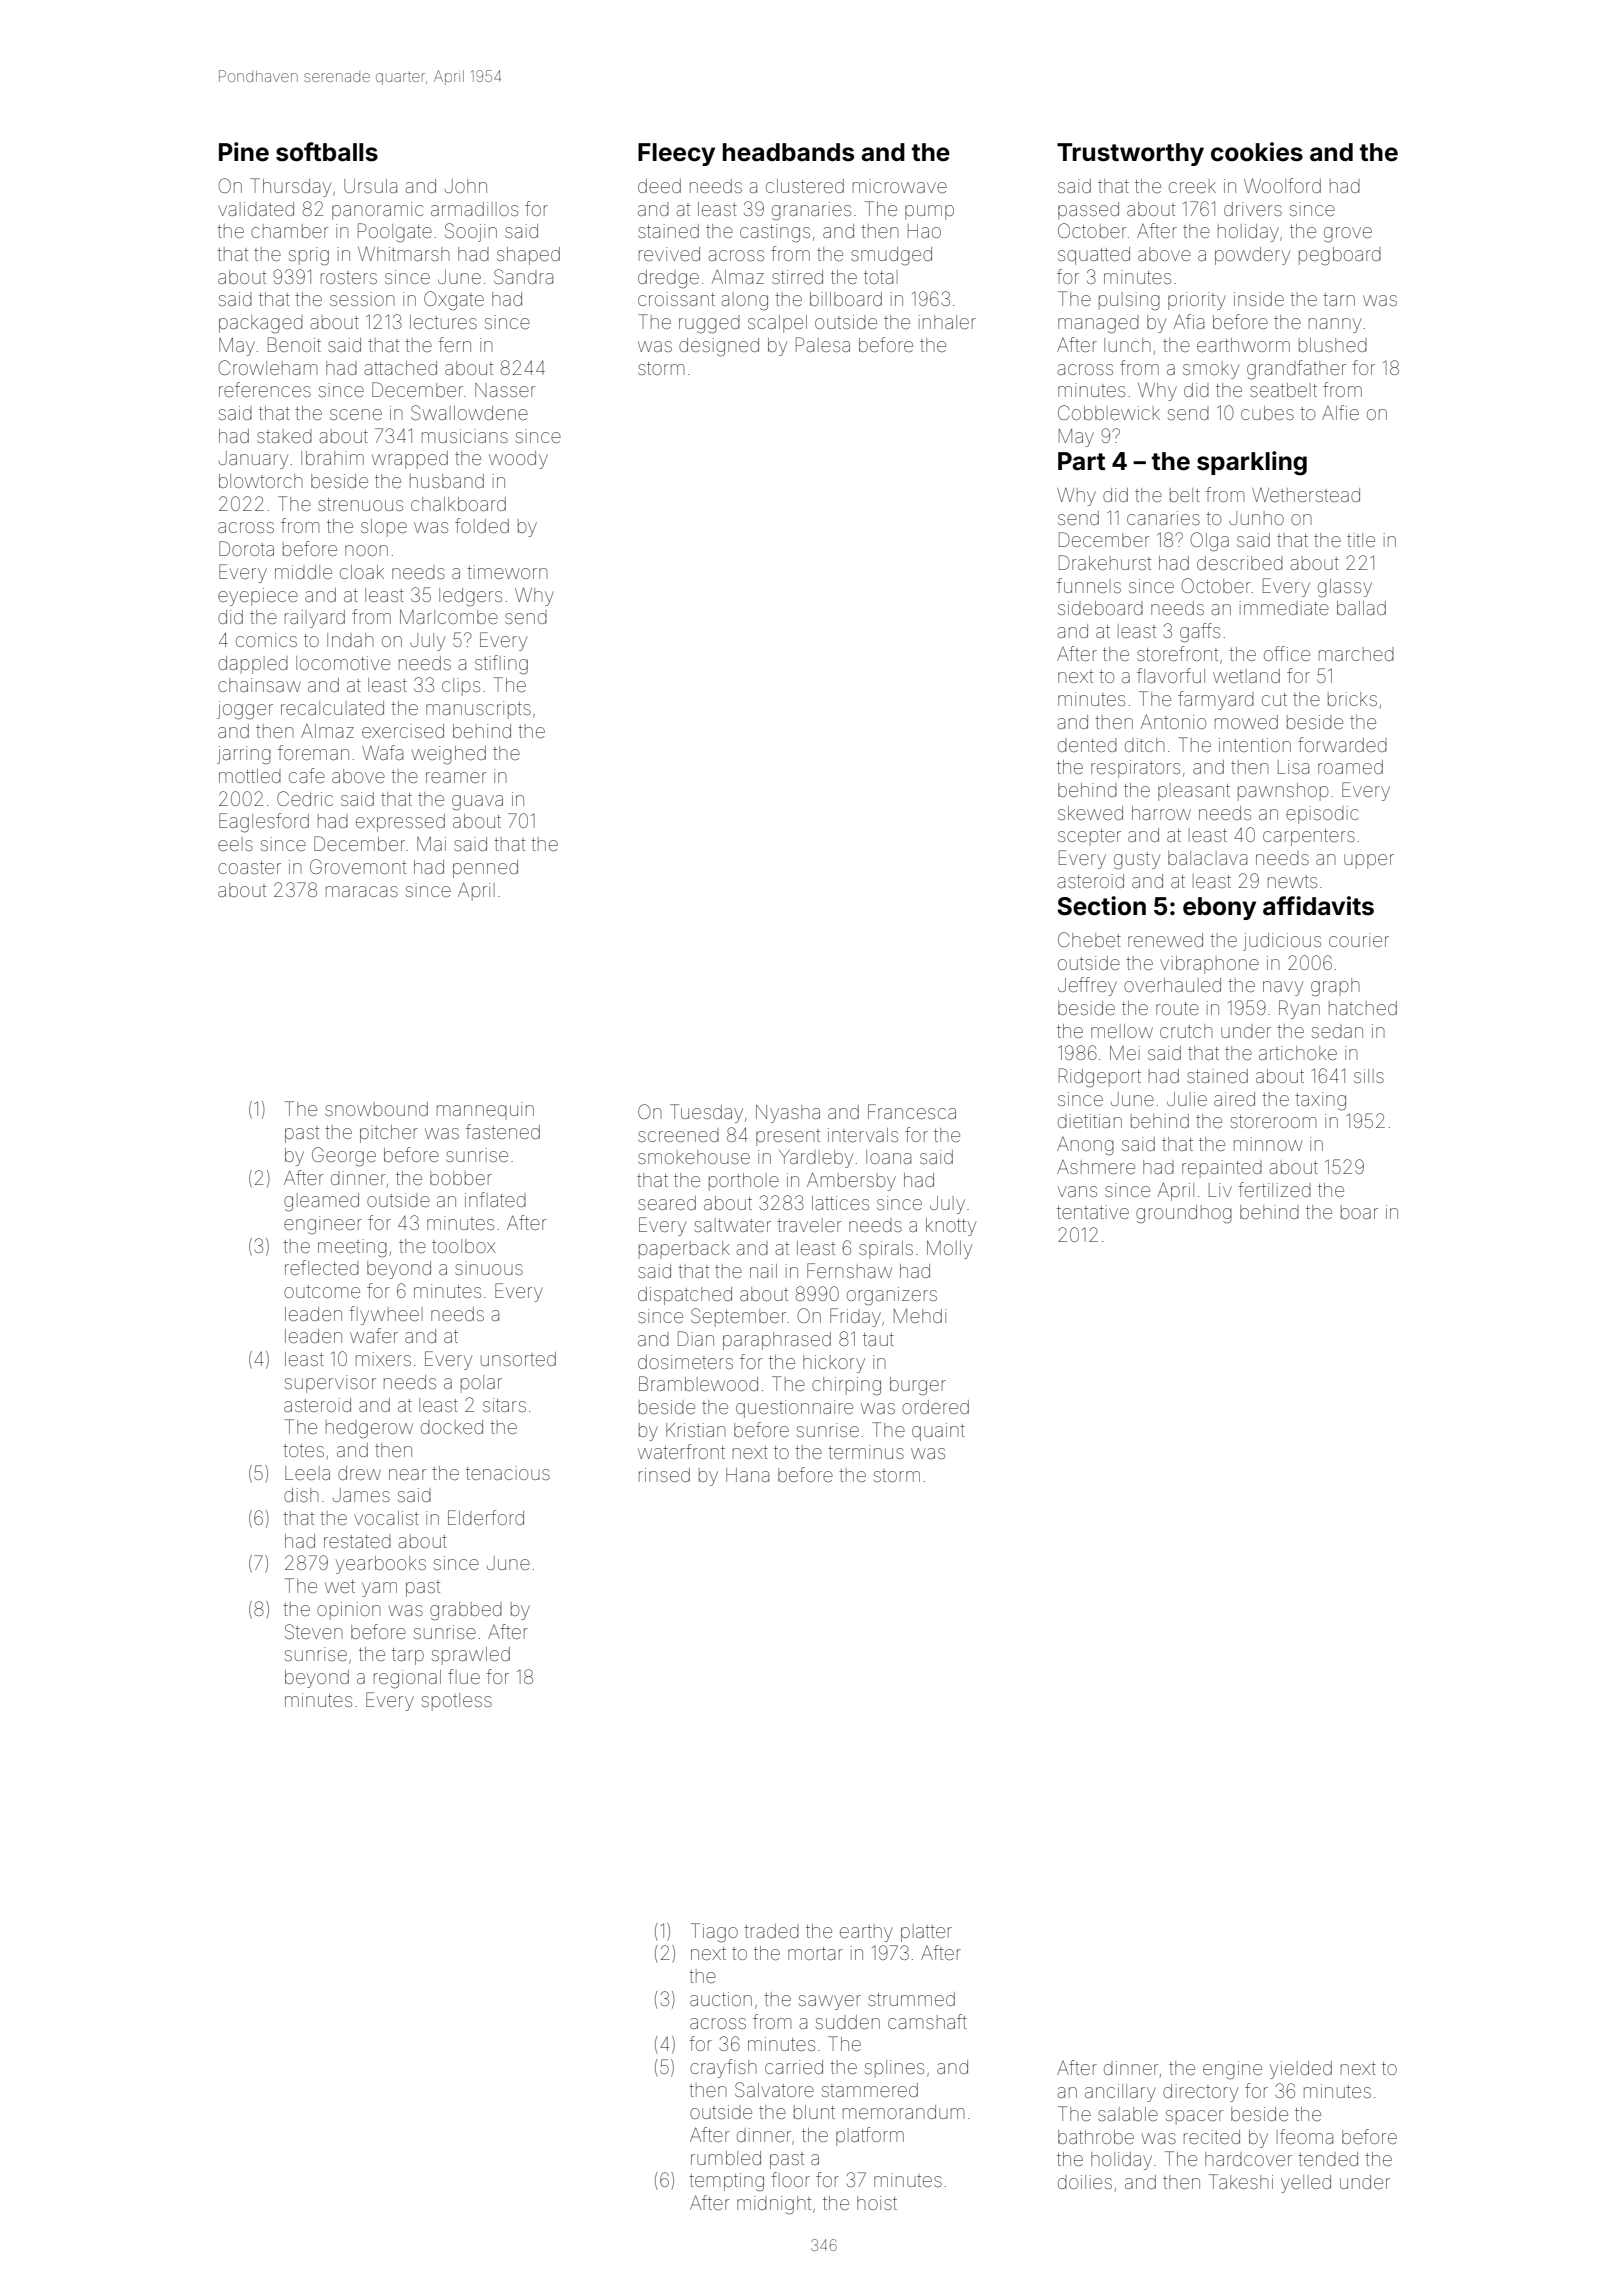 The height and width of the document is (2292, 1620). Describe the element at coordinates (947, 322) in the document. I see `inhaler` at that location.
